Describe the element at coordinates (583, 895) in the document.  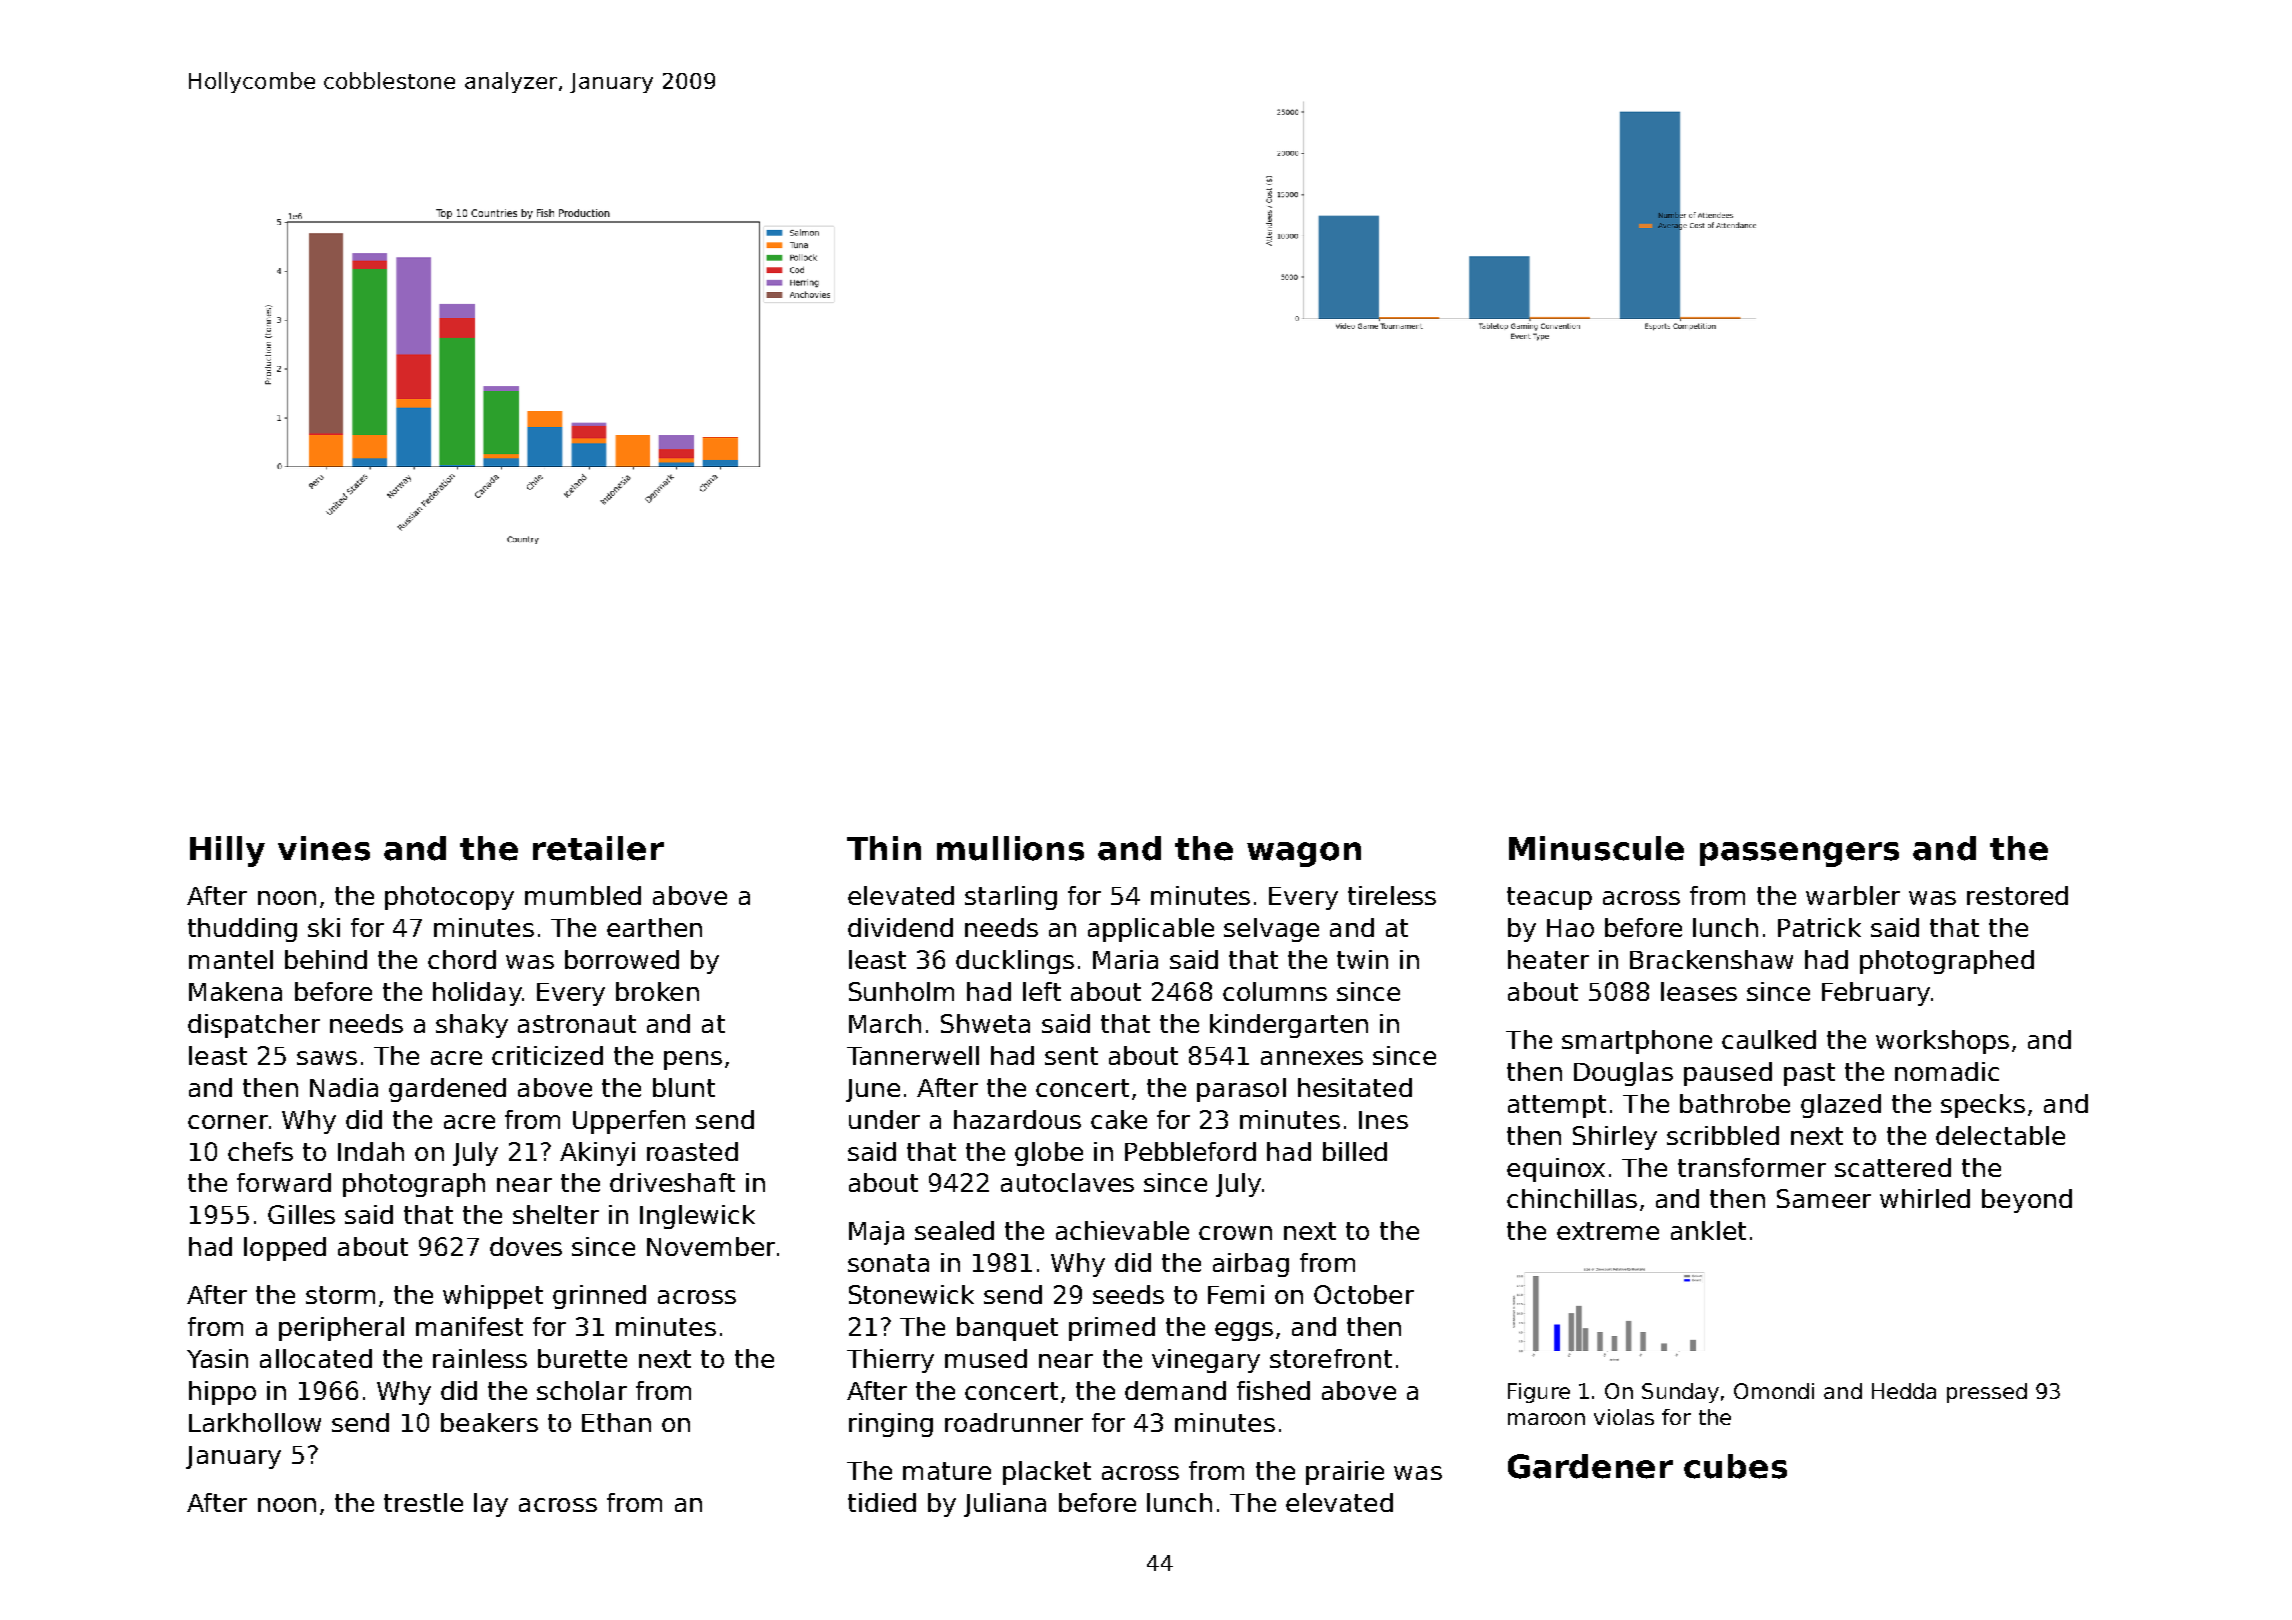
I see `mumbled` at that location.
